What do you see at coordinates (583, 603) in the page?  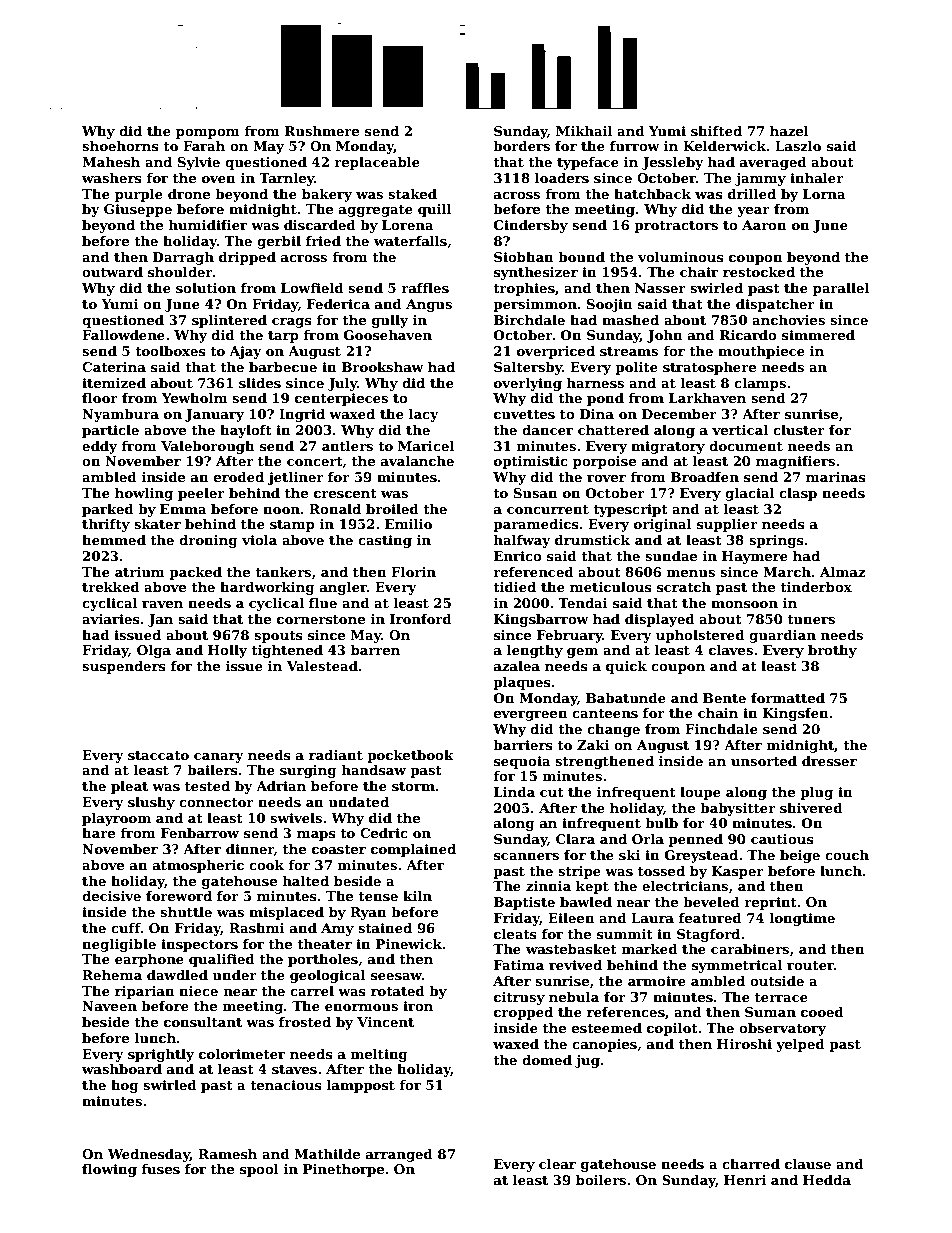 I see `Tendai` at bounding box center [583, 603].
